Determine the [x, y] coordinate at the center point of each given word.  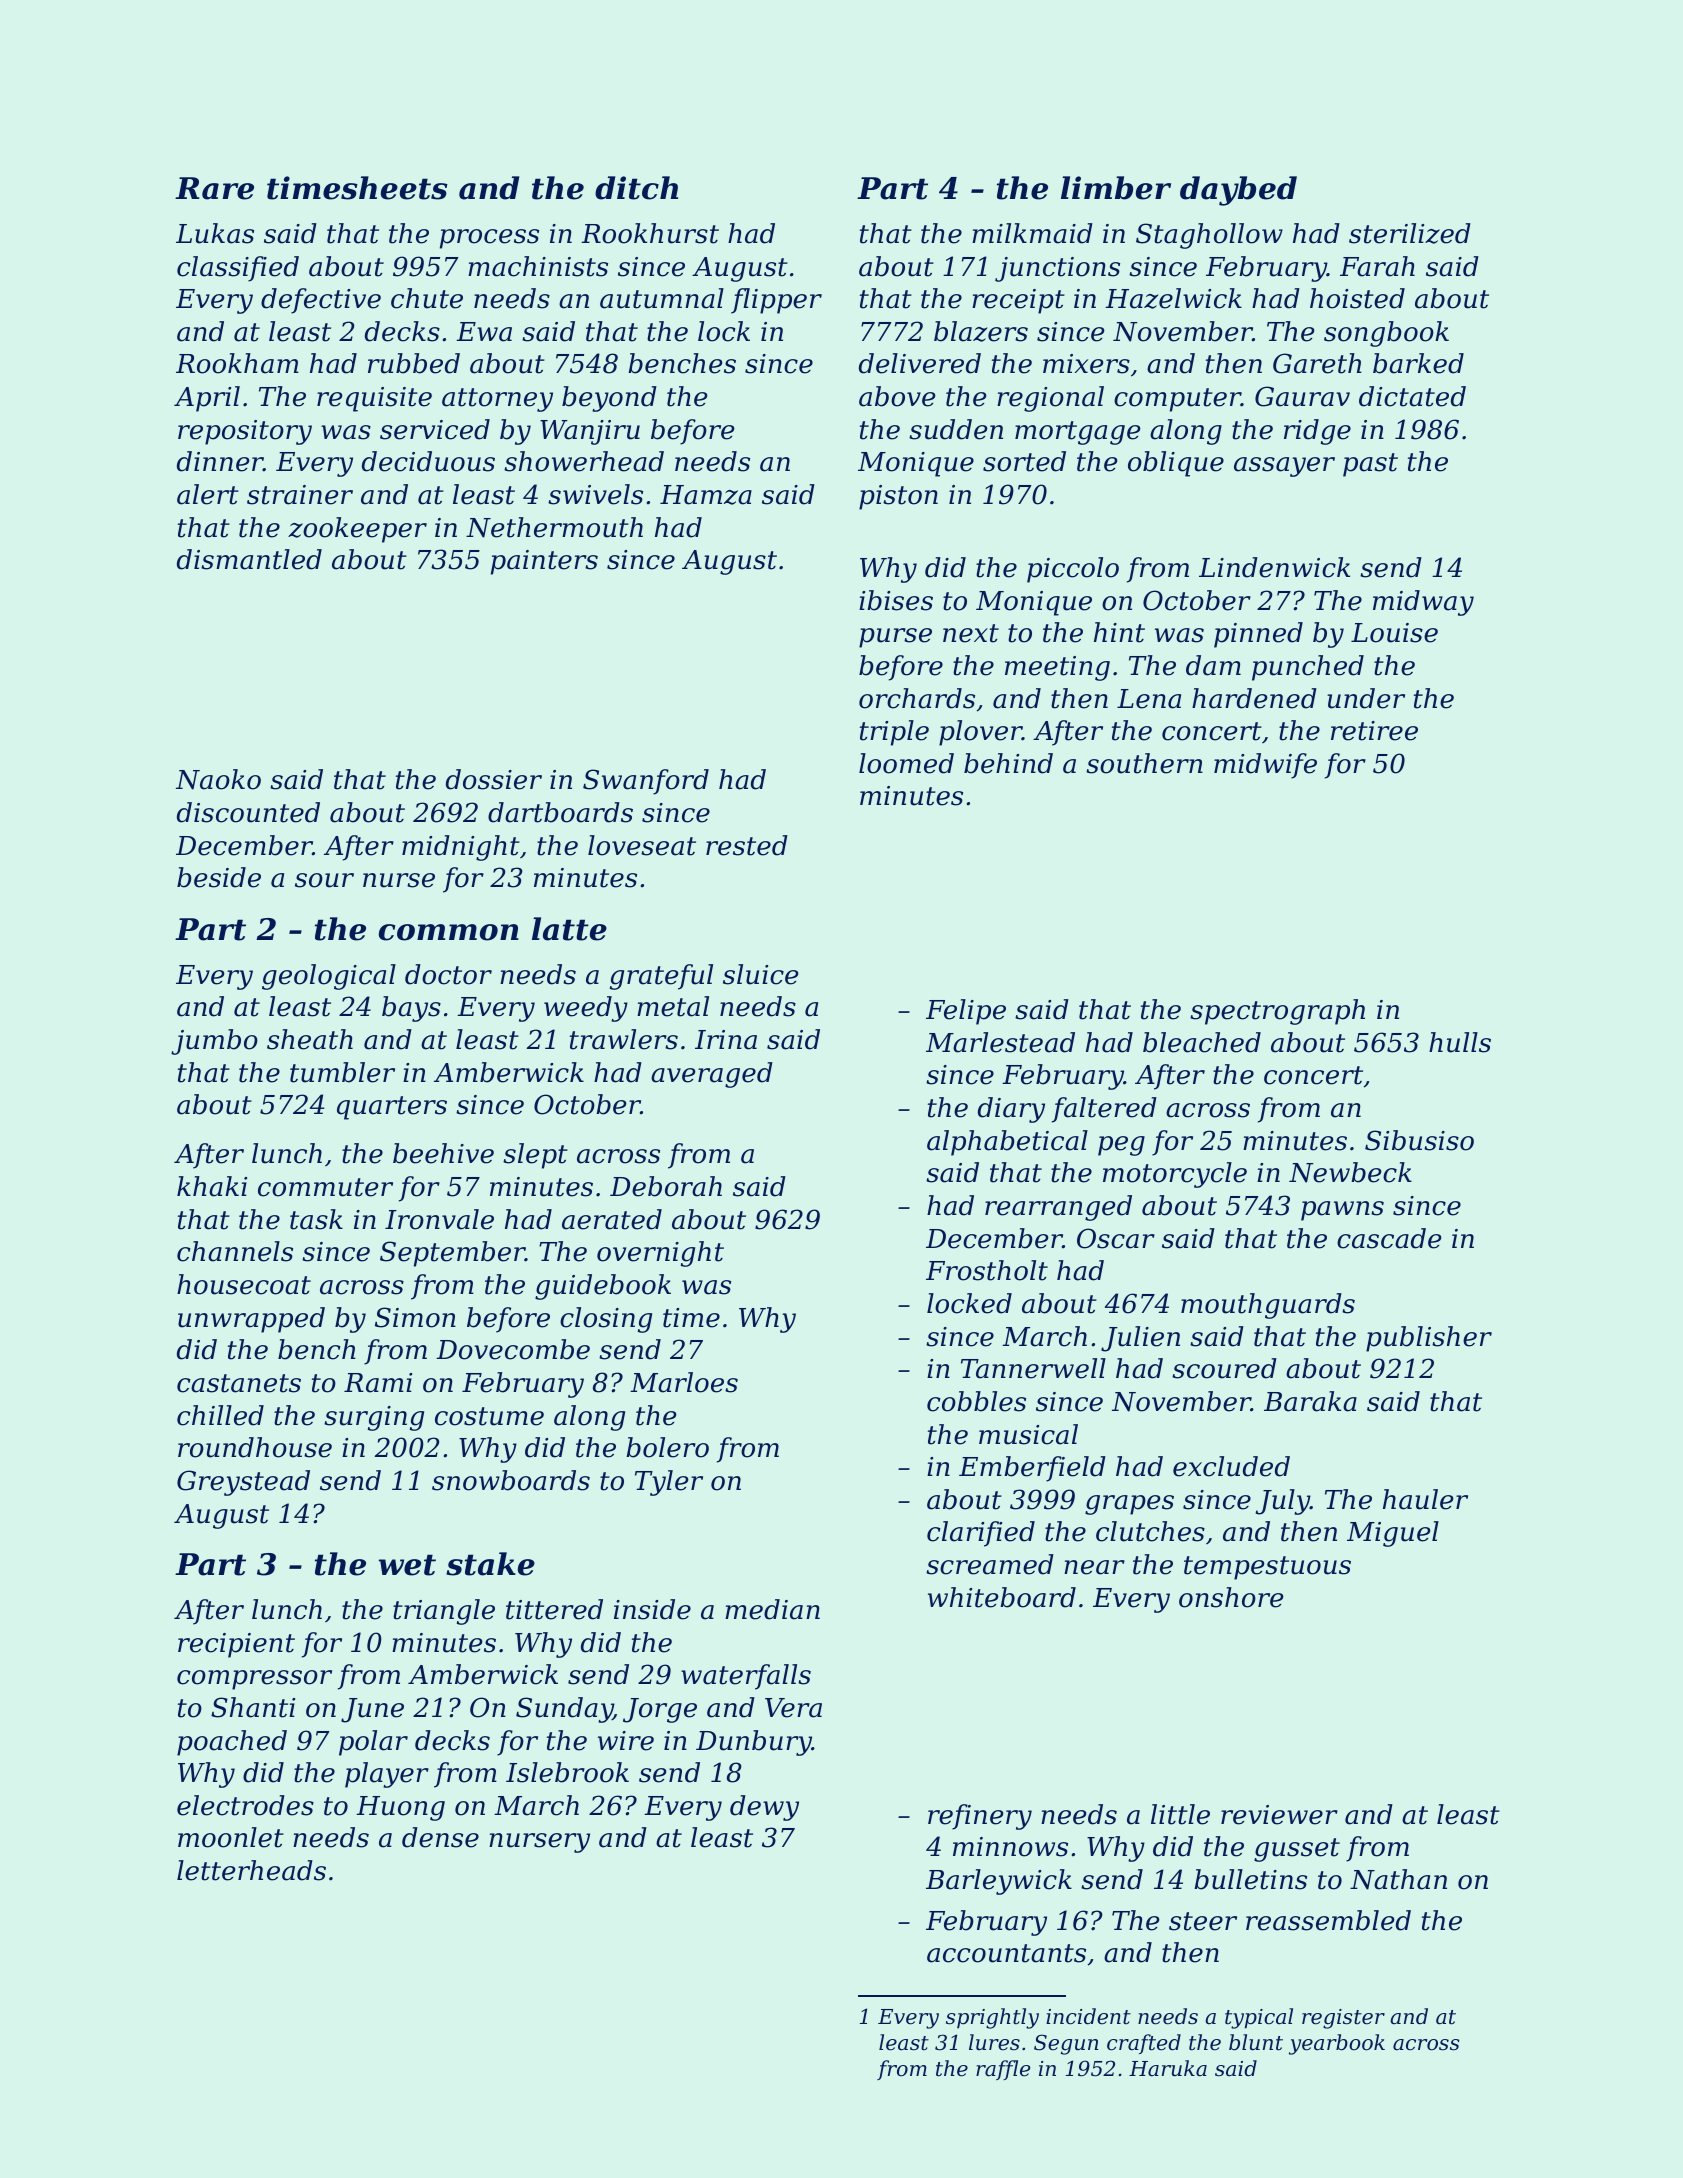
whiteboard [1002, 1597]
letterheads [251, 1870]
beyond [609, 399]
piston [898, 497]
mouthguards [1268, 1306]
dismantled [249, 559]
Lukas [215, 233]
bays [411, 1009]
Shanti [253, 1707]
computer [1177, 400]
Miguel [1393, 1534]
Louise [1394, 633]
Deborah [666, 1186]
